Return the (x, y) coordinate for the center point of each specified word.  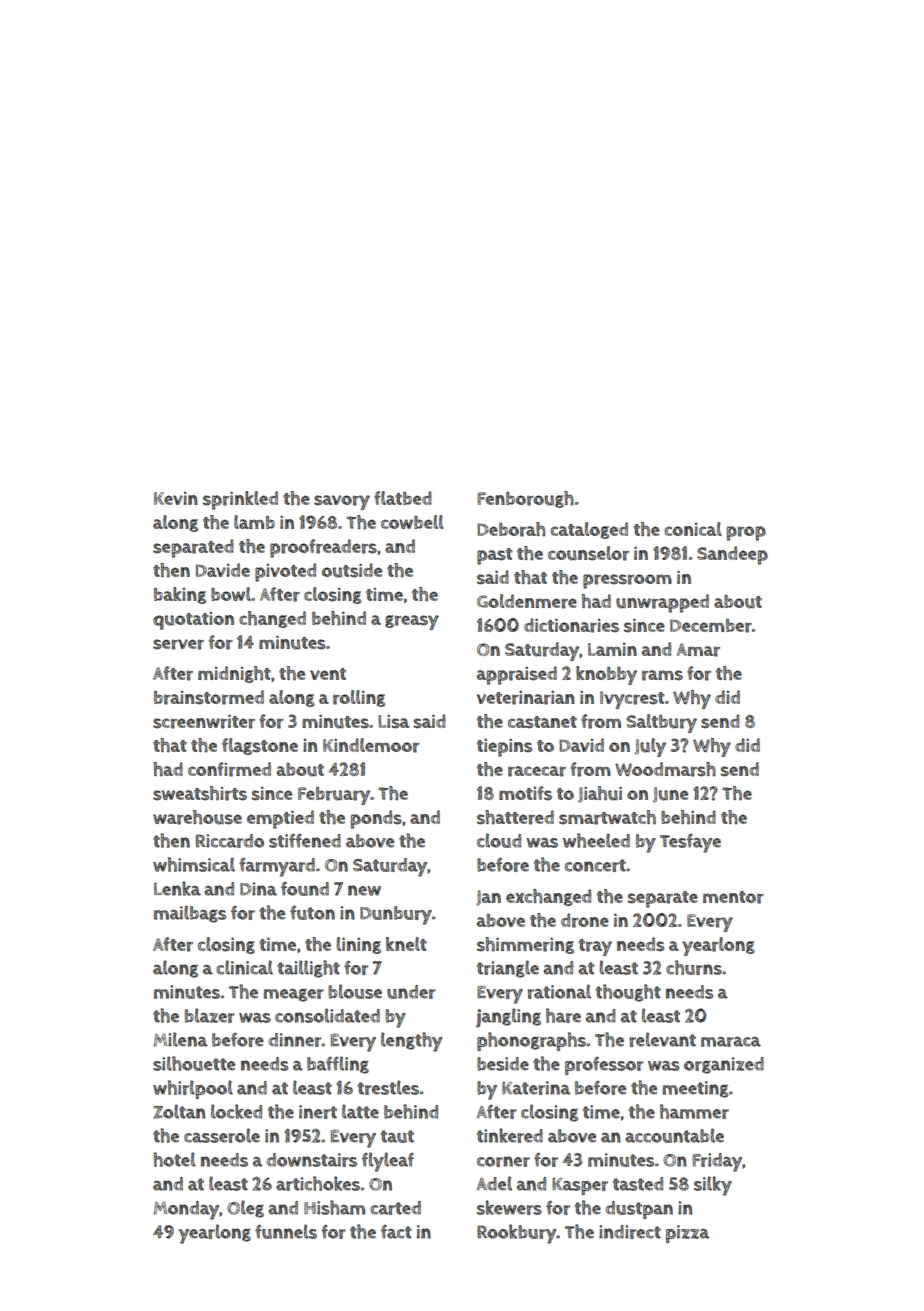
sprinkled (240, 500)
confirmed (229, 769)
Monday (186, 1210)
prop (746, 533)
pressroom (627, 581)
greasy (412, 622)
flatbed (403, 498)
